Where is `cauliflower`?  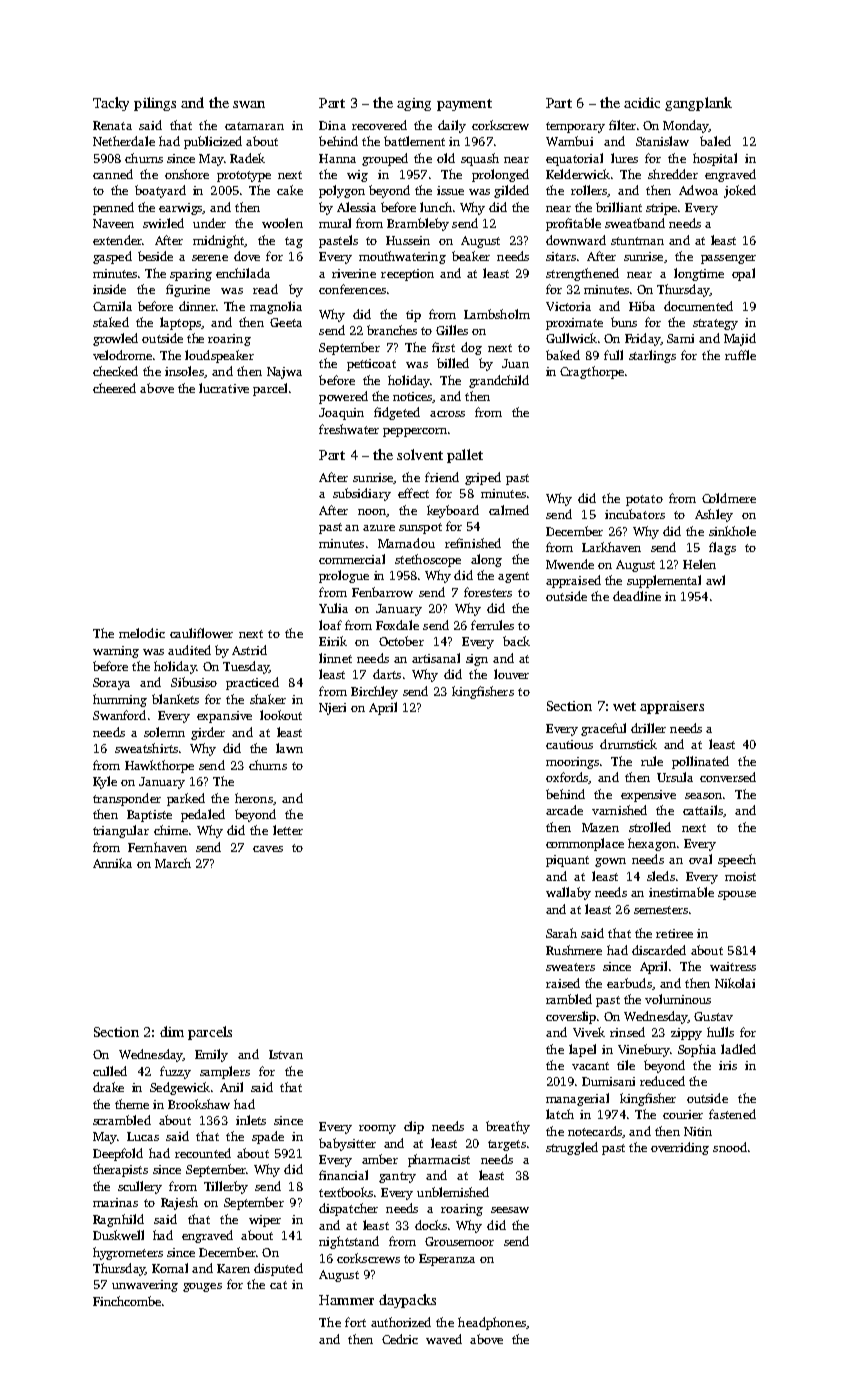 cauliflower is located at coordinates (201, 633).
